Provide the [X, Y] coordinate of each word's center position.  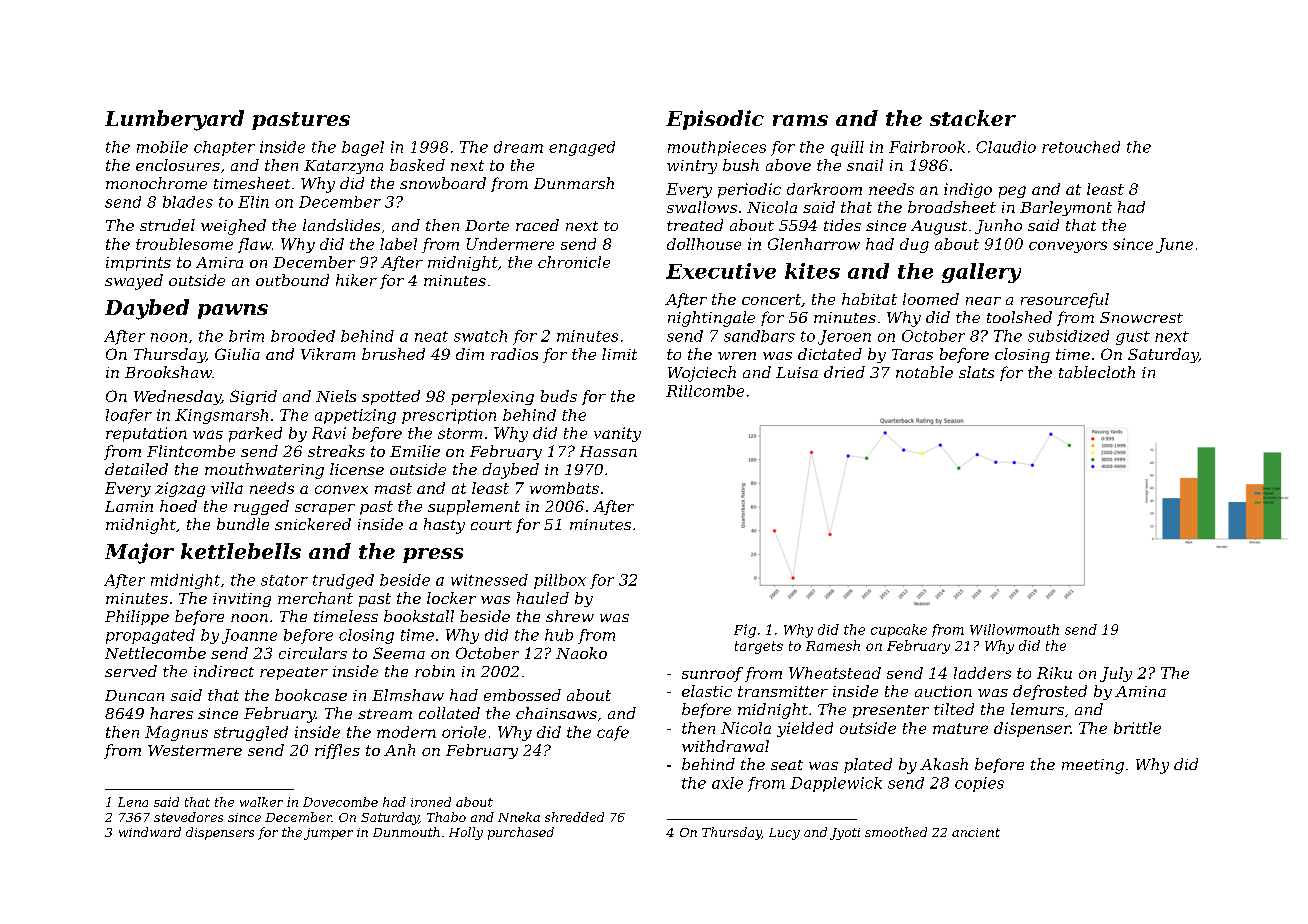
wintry [692, 167]
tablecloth [1097, 372]
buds [559, 396]
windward [150, 832]
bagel [363, 148]
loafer [129, 416]
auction [943, 691]
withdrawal [725, 746]
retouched [1081, 147]
